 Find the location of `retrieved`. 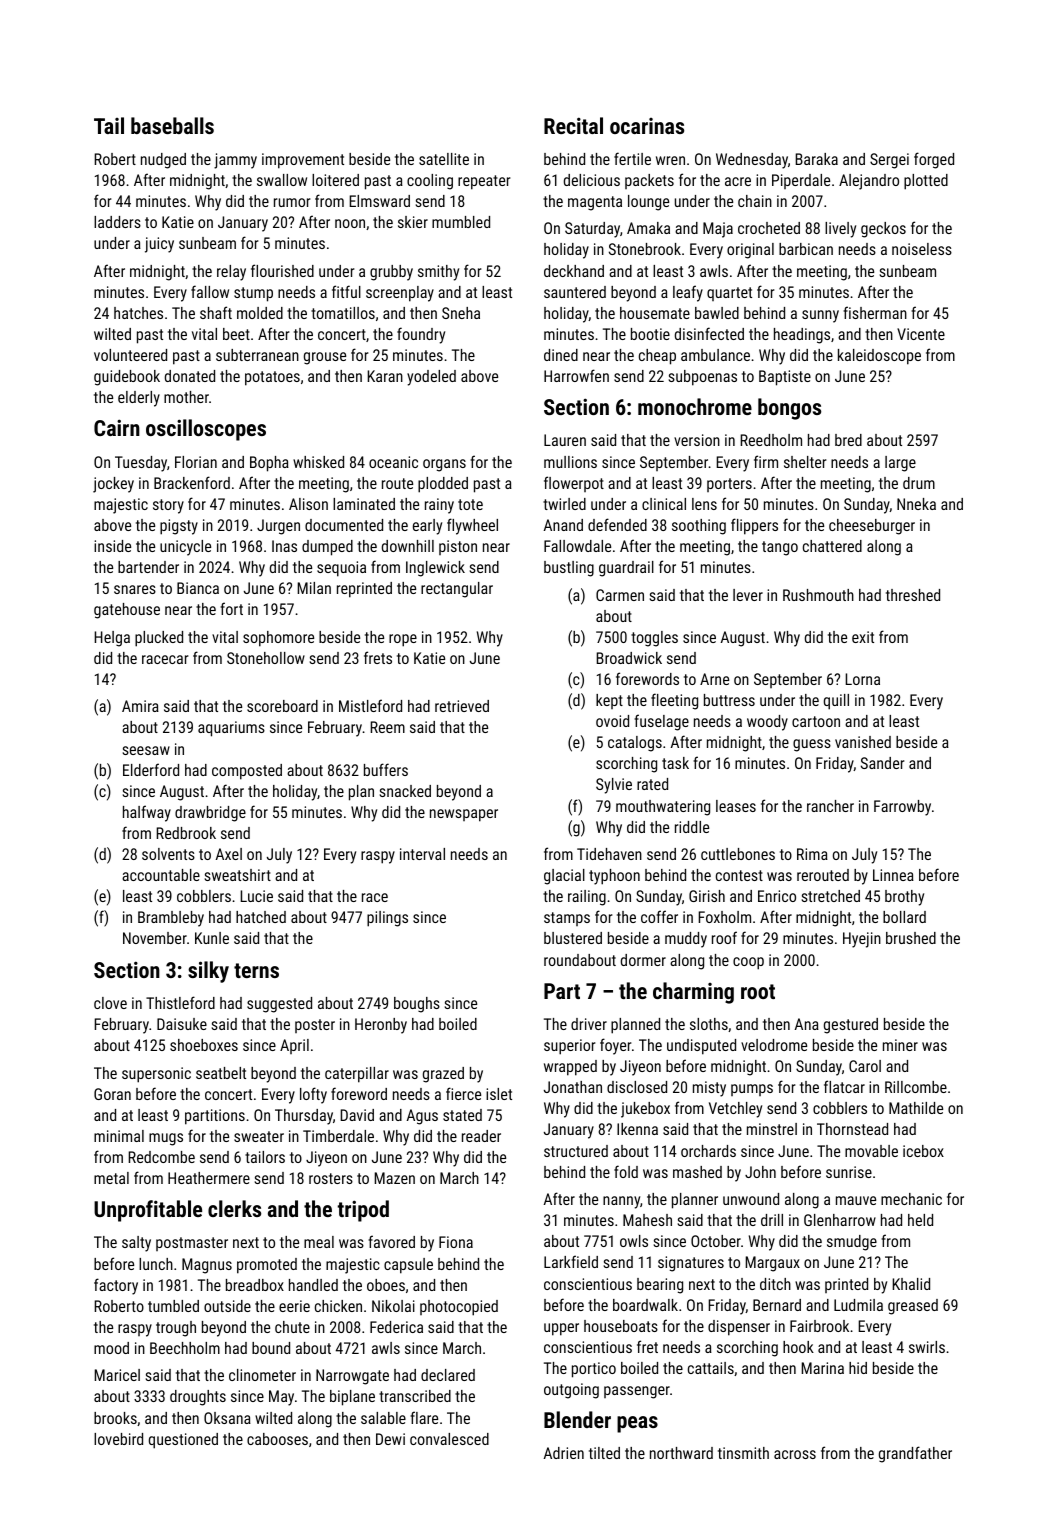

retrieved is located at coordinates (462, 706).
